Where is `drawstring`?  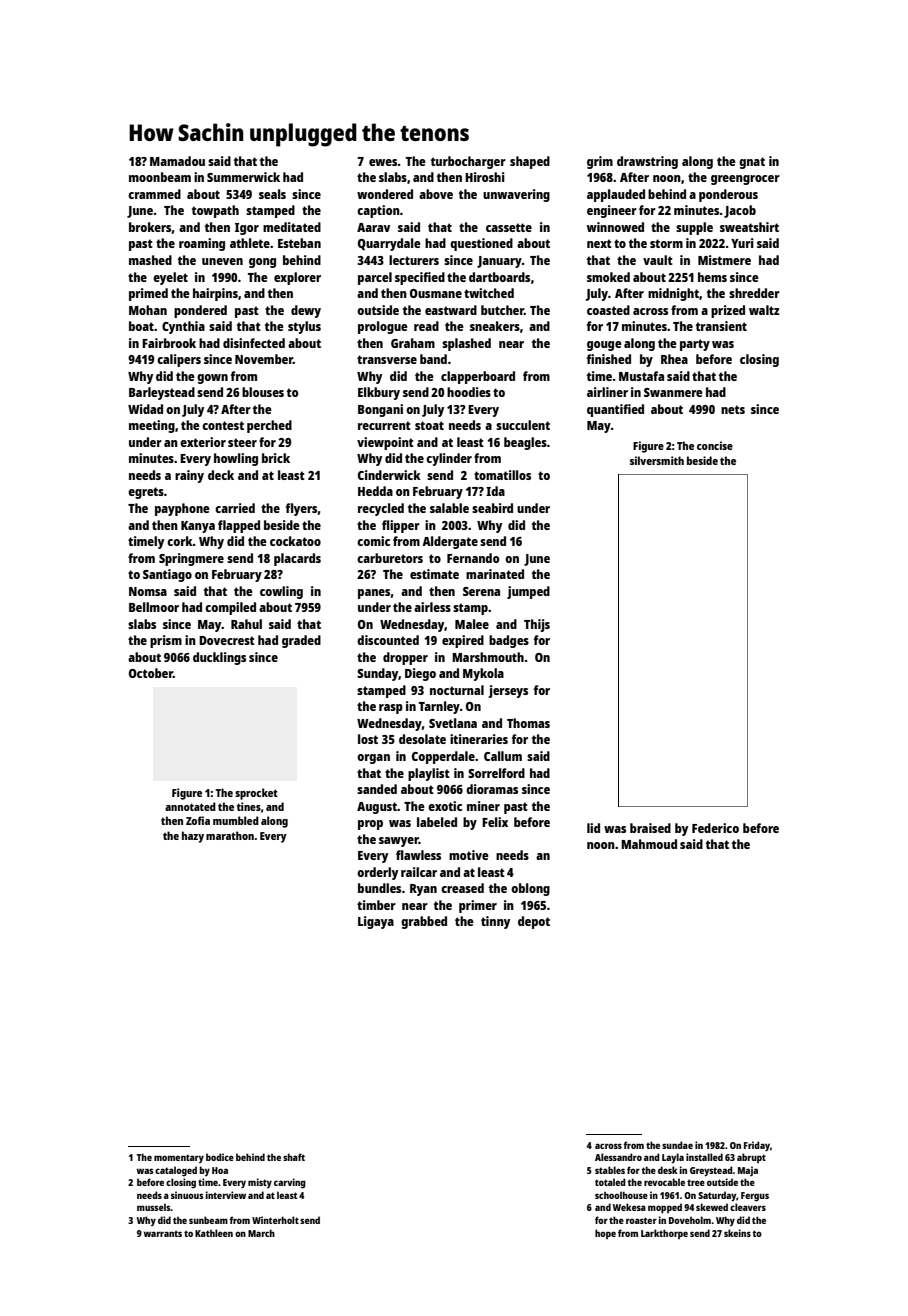
drawstring is located at coordinates (647, 162).
